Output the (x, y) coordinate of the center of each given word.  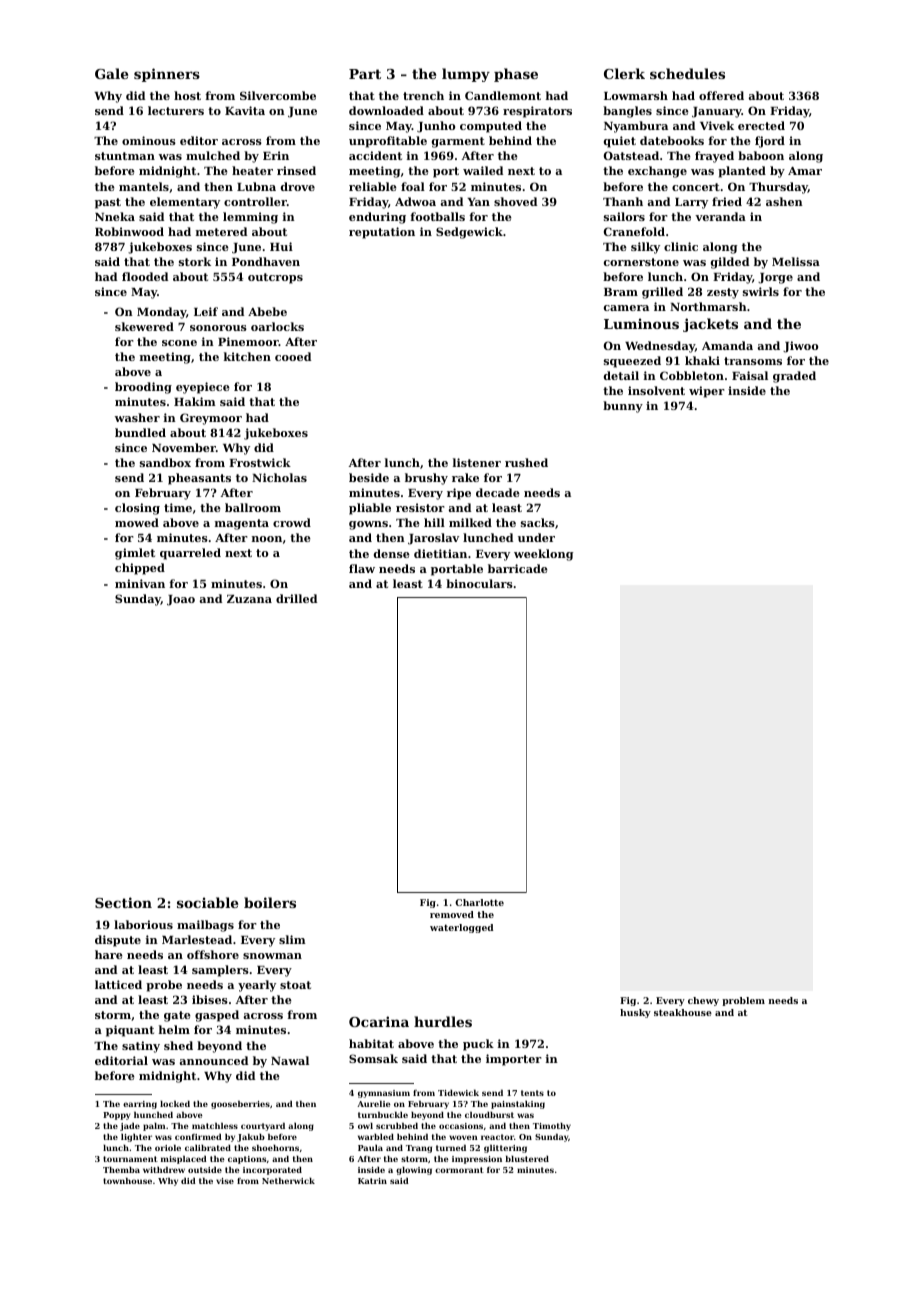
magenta (242, 524)
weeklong (543, 555)
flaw (362, 568)
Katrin (372, 1181)
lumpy (466, 75)
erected (761, 125)
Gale (111, 73)
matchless (215, 1125)
